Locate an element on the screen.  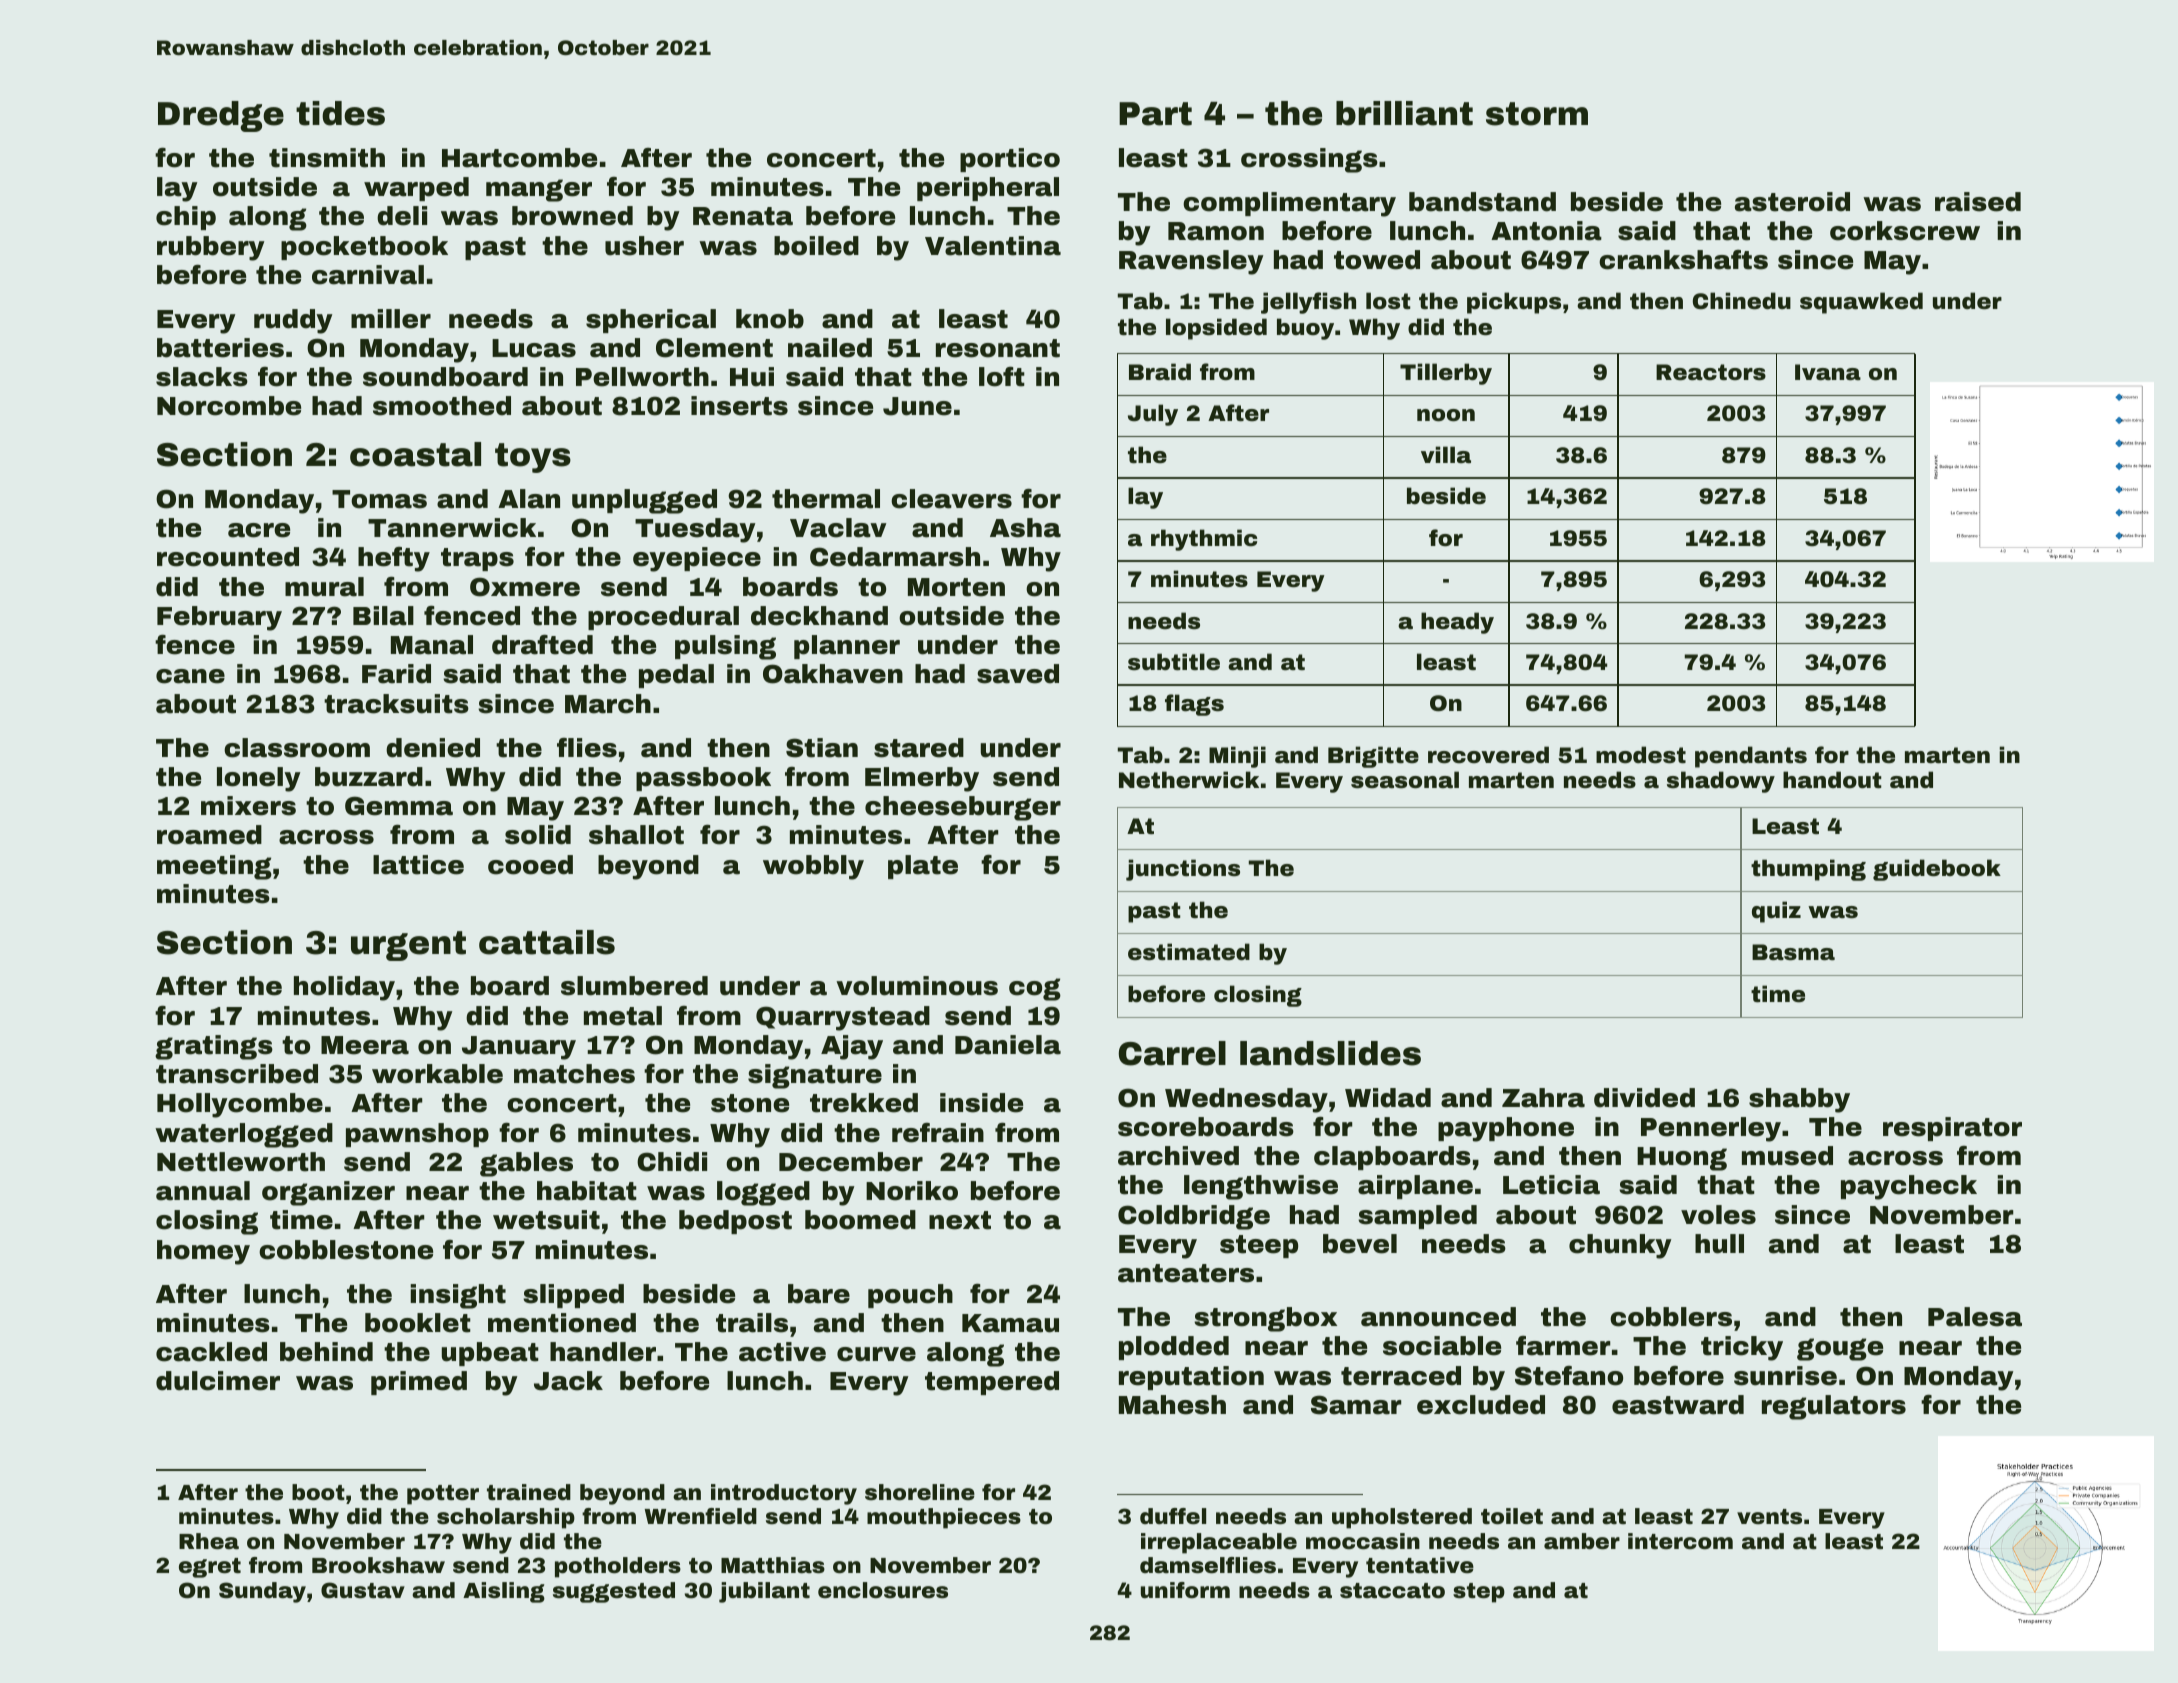
lattice is located at coordinates (418, 865).
